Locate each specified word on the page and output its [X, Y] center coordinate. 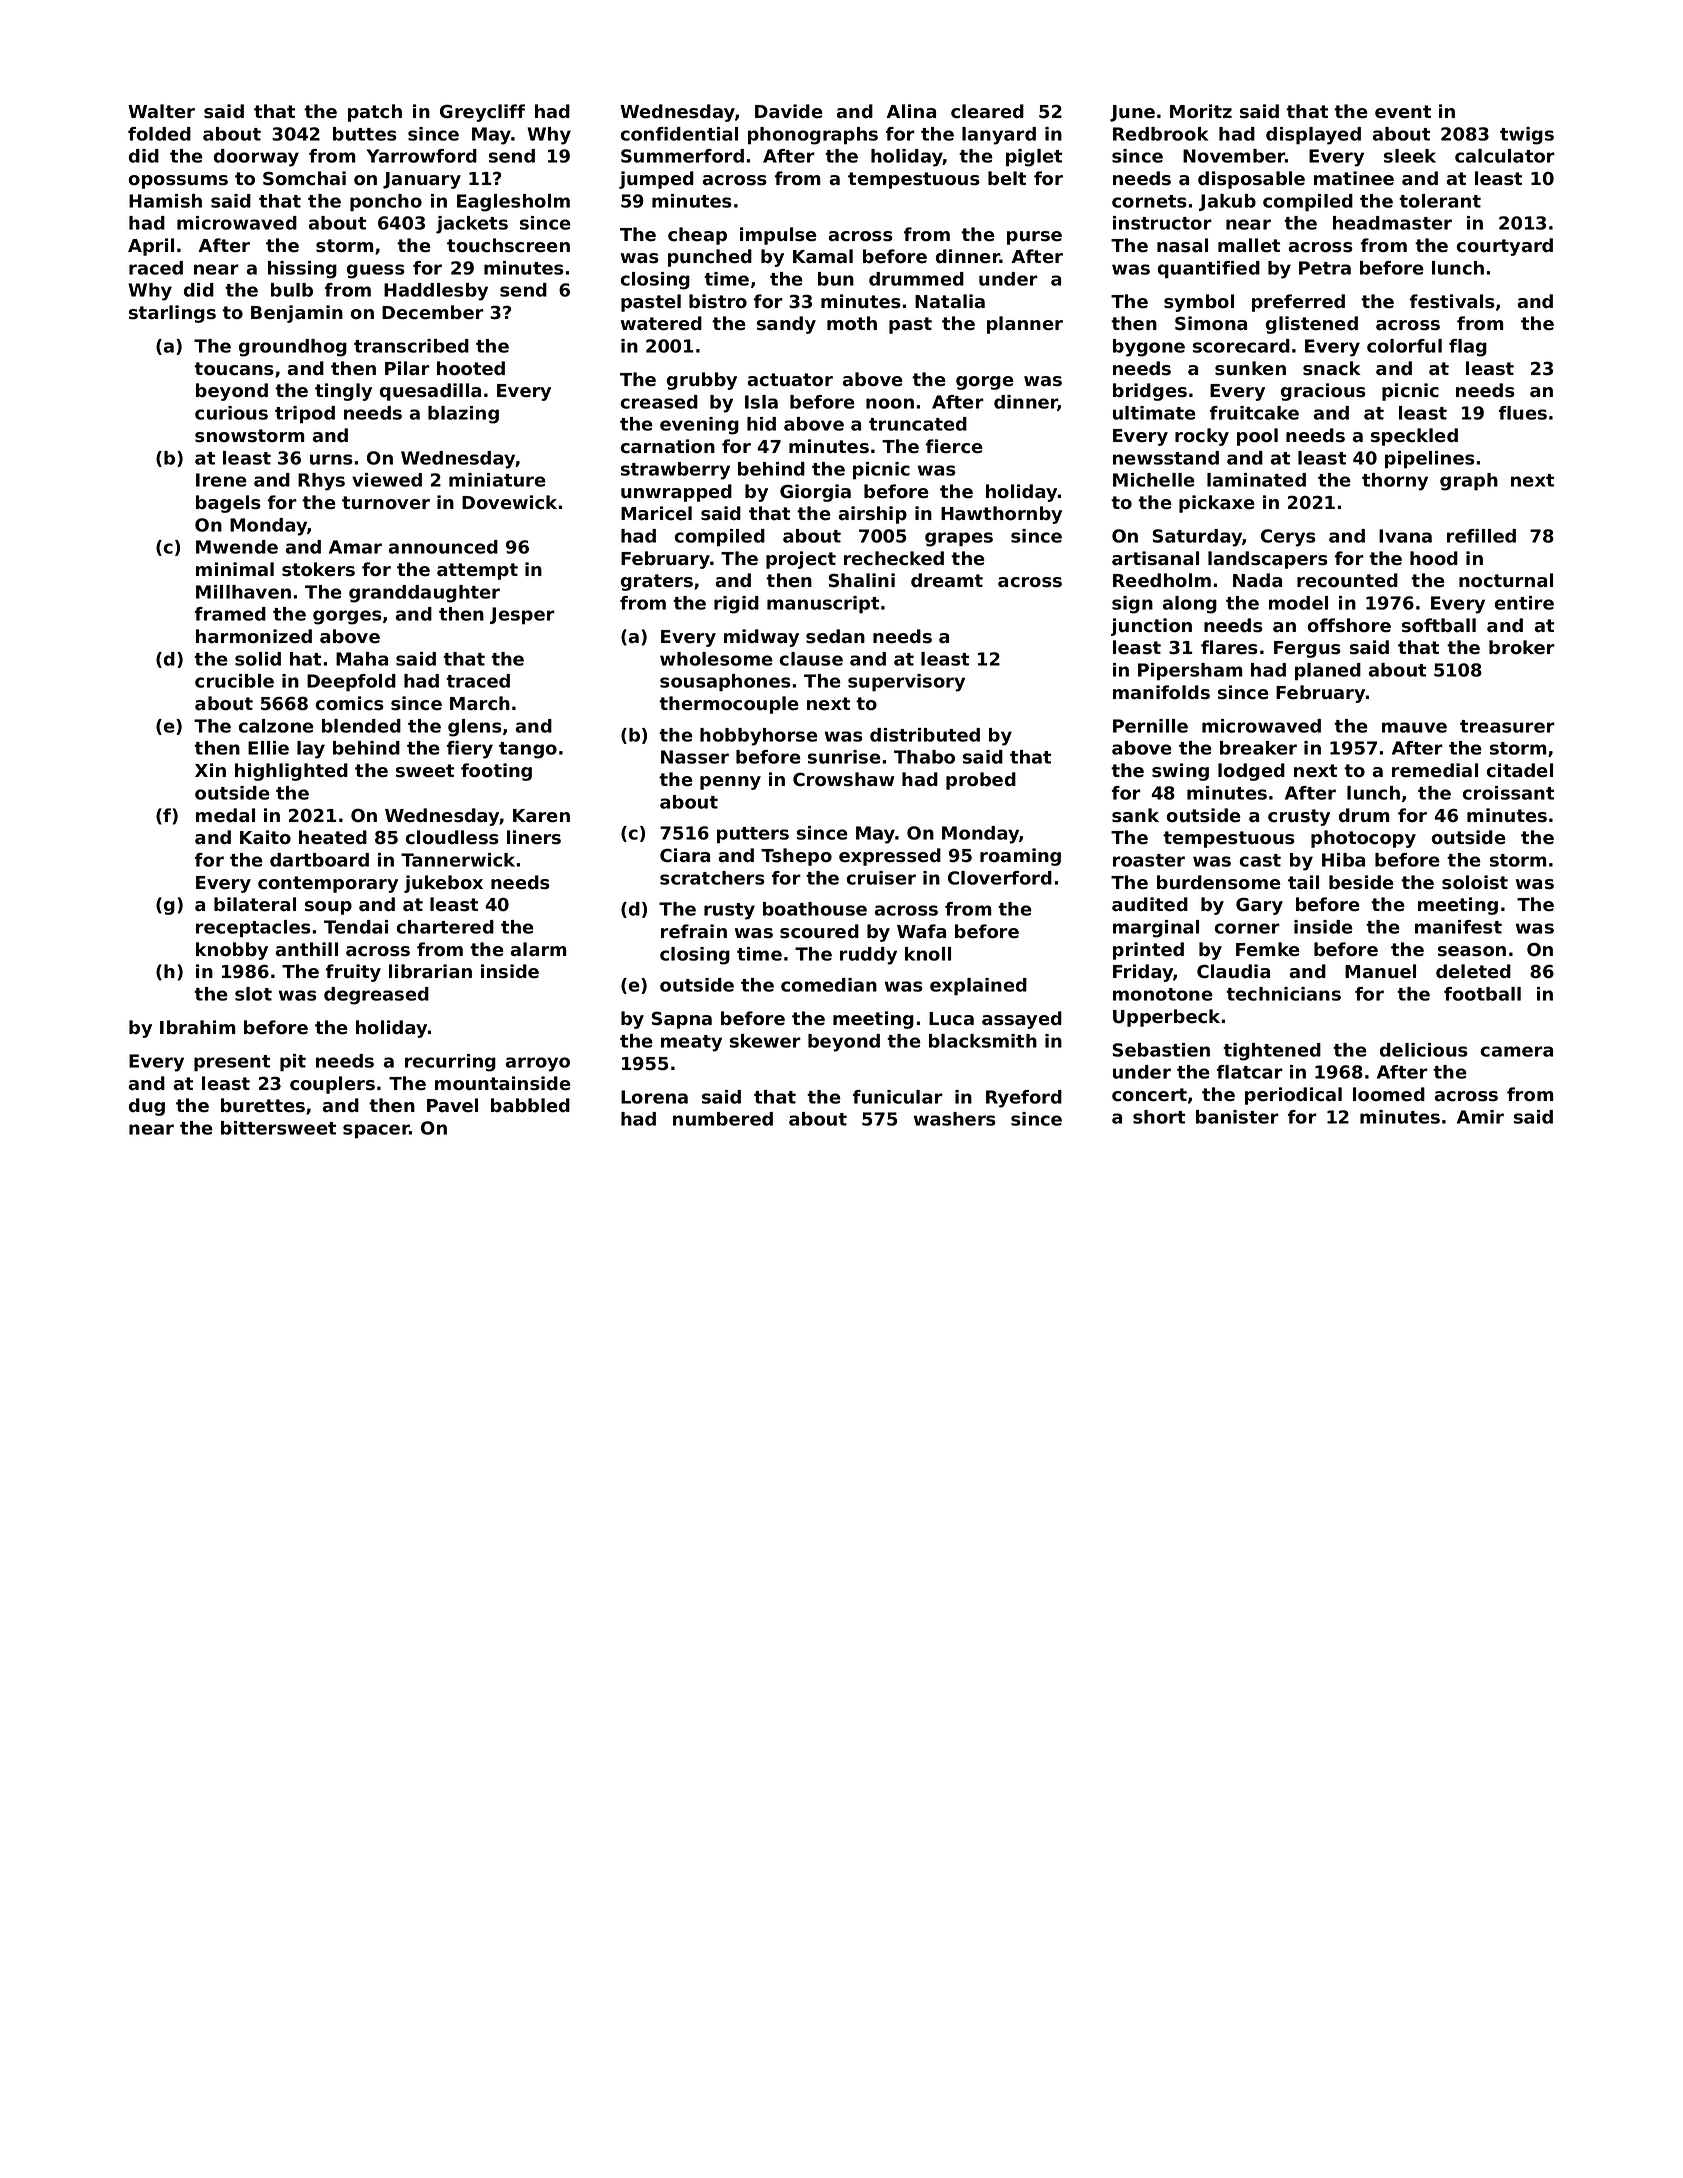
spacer [376, 1131]
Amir [1480, 1117]
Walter [161, 111]
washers [955, 1119]
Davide [789, 111]
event [1403, 112]
